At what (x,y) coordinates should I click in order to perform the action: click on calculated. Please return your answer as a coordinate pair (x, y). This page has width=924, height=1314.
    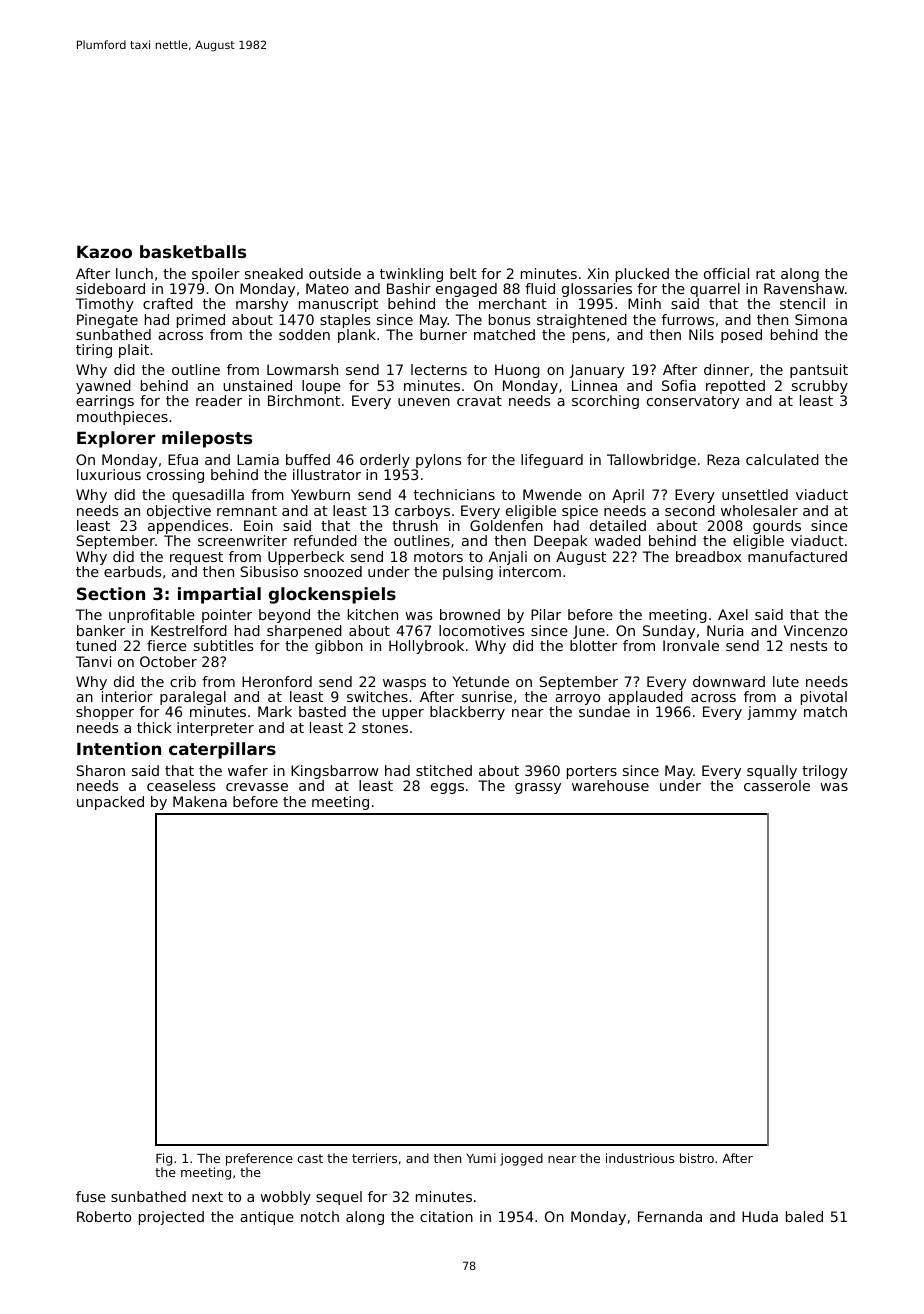
    Looking at the image, I should click on (782, 459).
